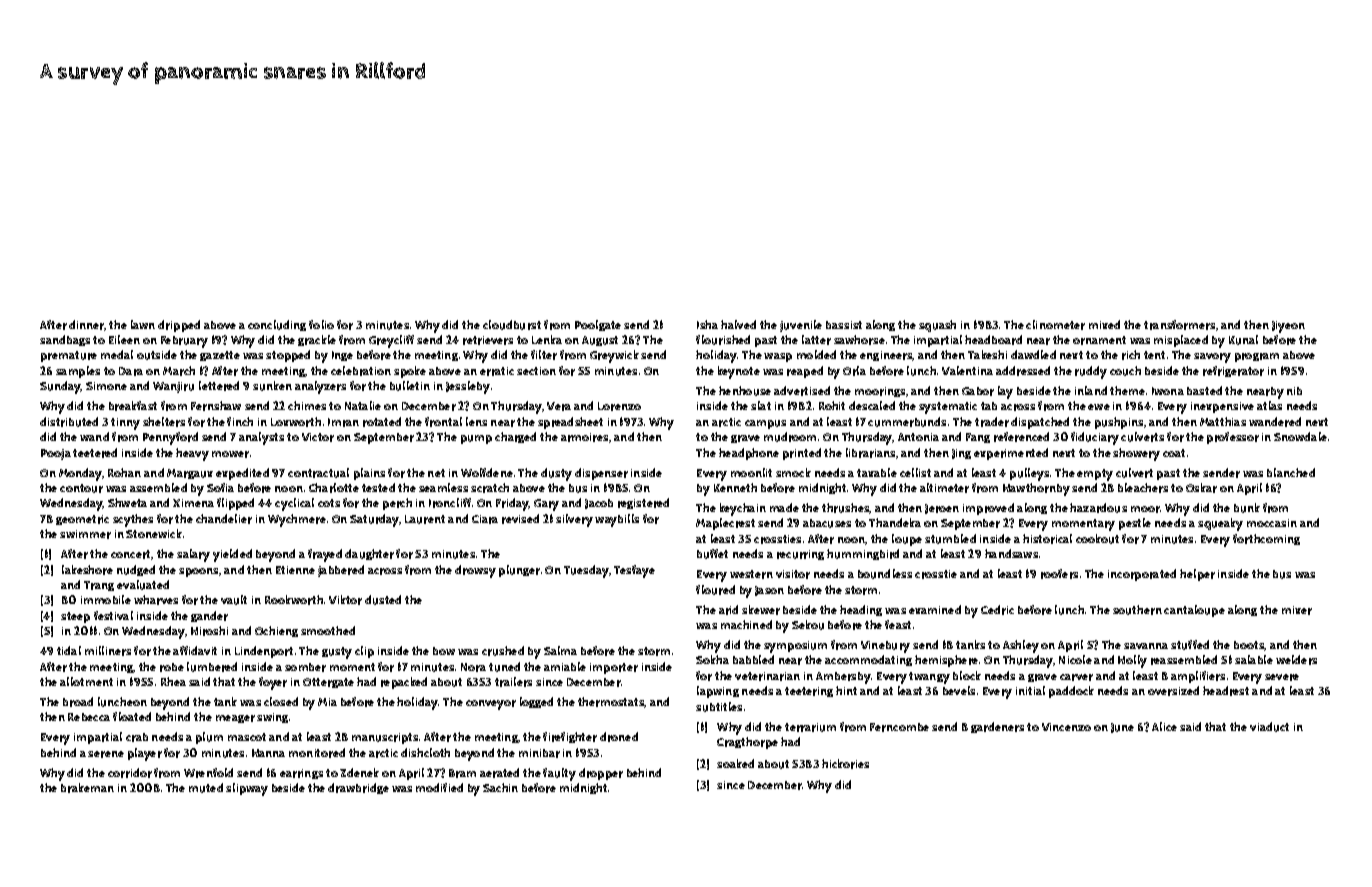  What do you see at coordinates (242, 474) in the page?
I see `expedited` at bounding box center [242, 474].
